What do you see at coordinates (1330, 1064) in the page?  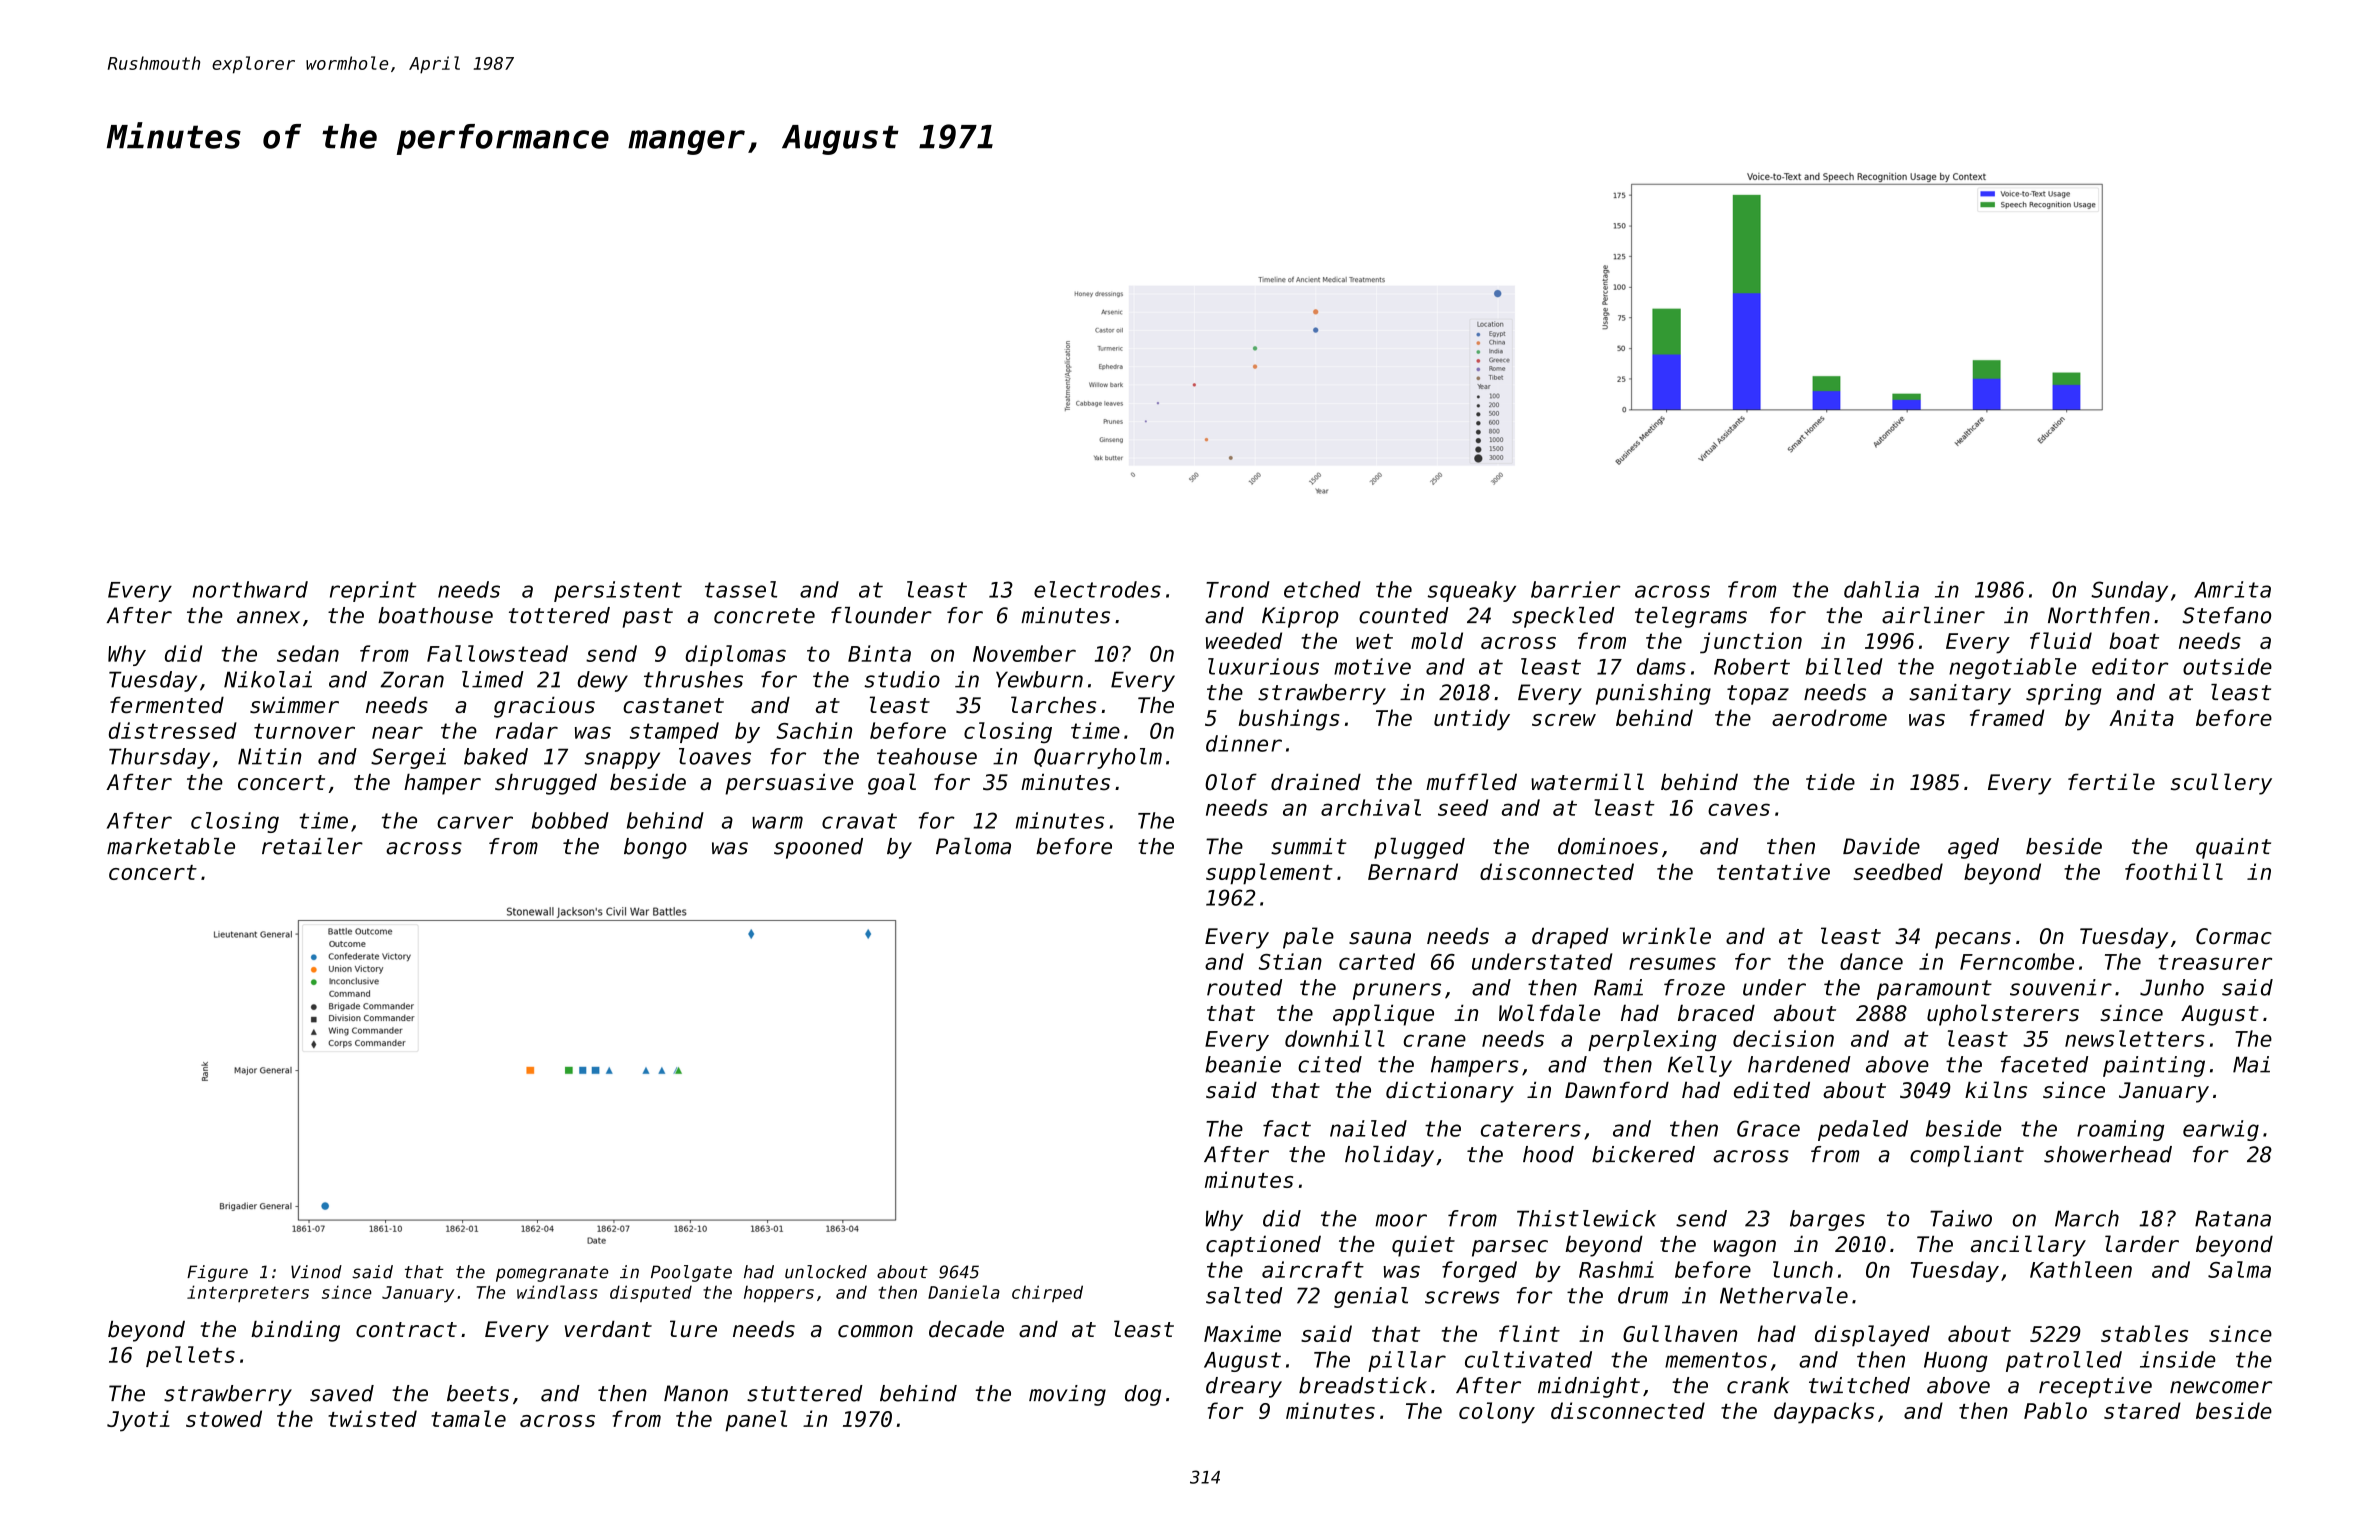 I see `cited` at bounding box center [1330, 1064].
